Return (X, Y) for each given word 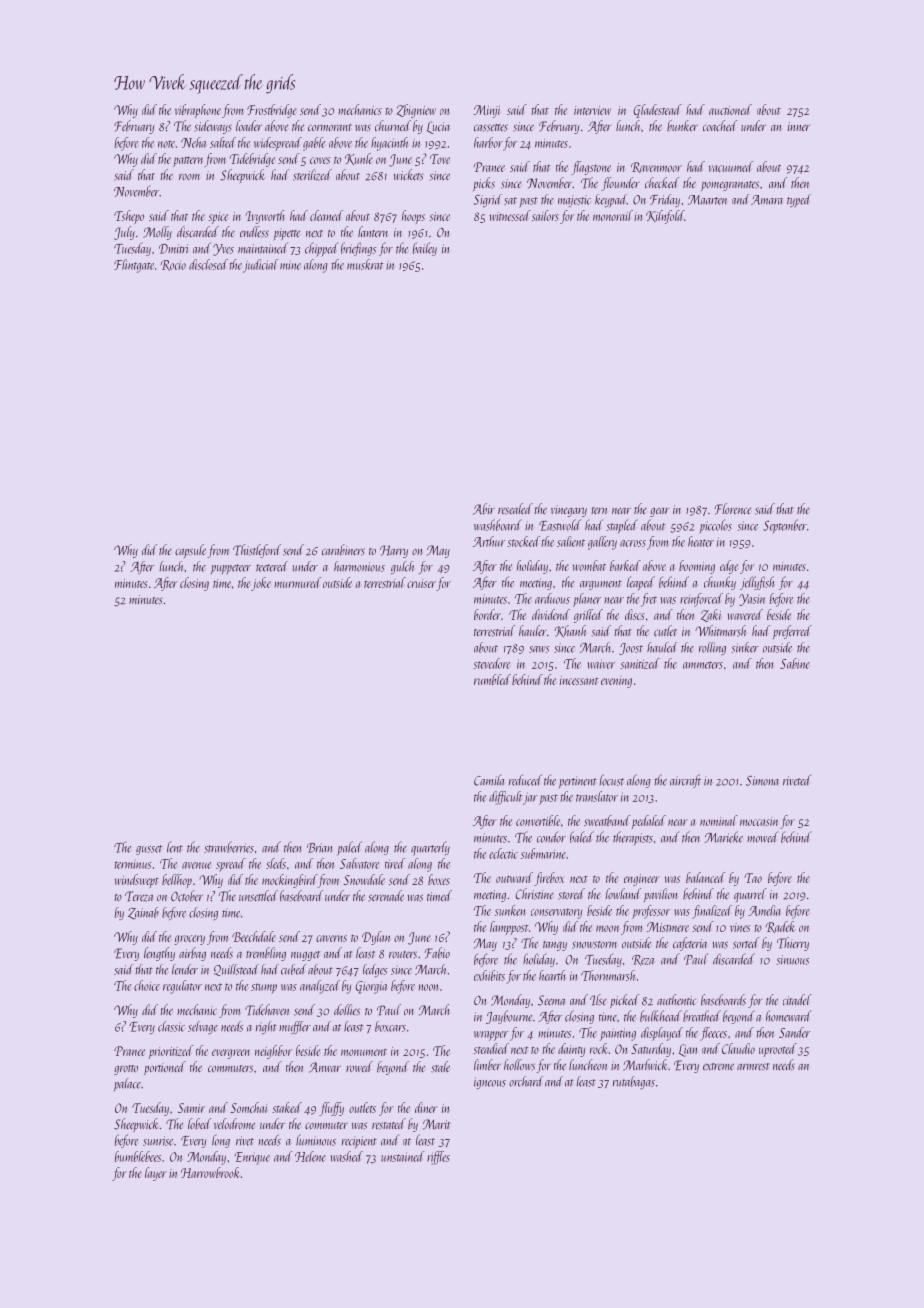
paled (349, 848)
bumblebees (138, 1156)
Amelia (764, 910)
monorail (613, 215)
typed (799, 201)
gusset (149, 850)
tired (395, 863)
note (166, 144)
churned (393, 125)
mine (290, 265)
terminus (133, 864)
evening (616, 682)
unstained (403, 1156)
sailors (545, 215)
